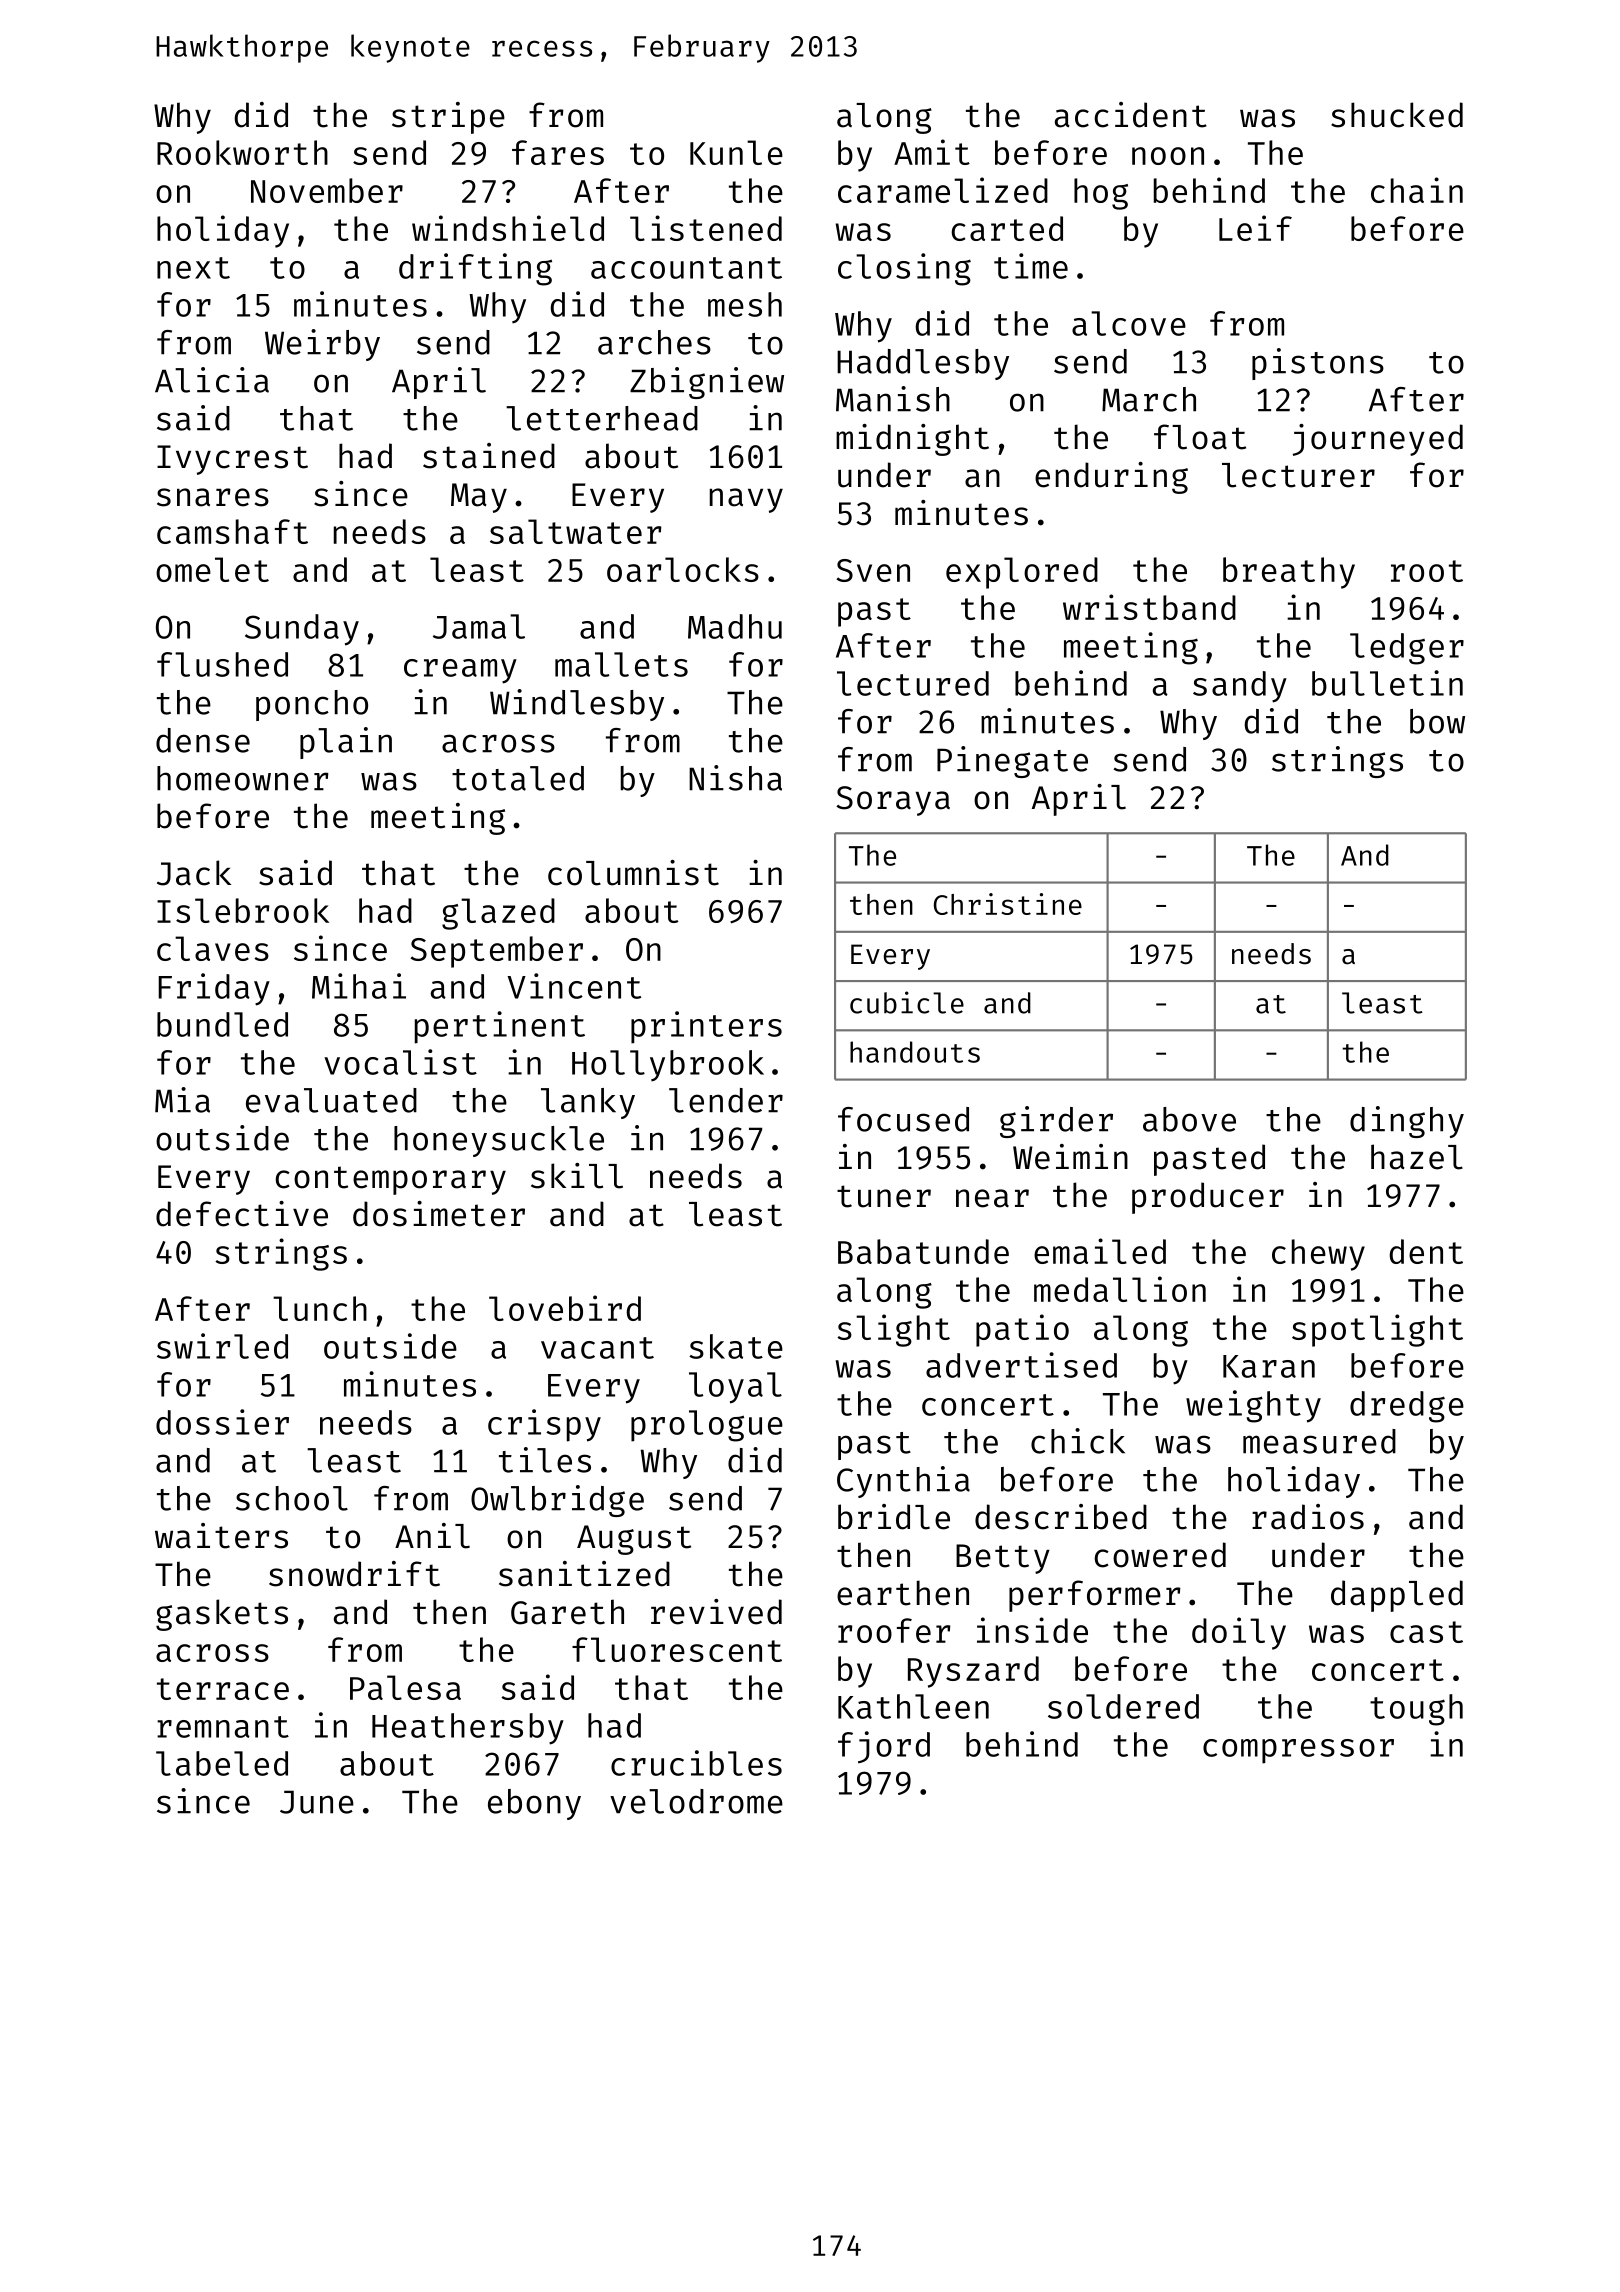  I want to click on Jamal, so click(479, 626).
